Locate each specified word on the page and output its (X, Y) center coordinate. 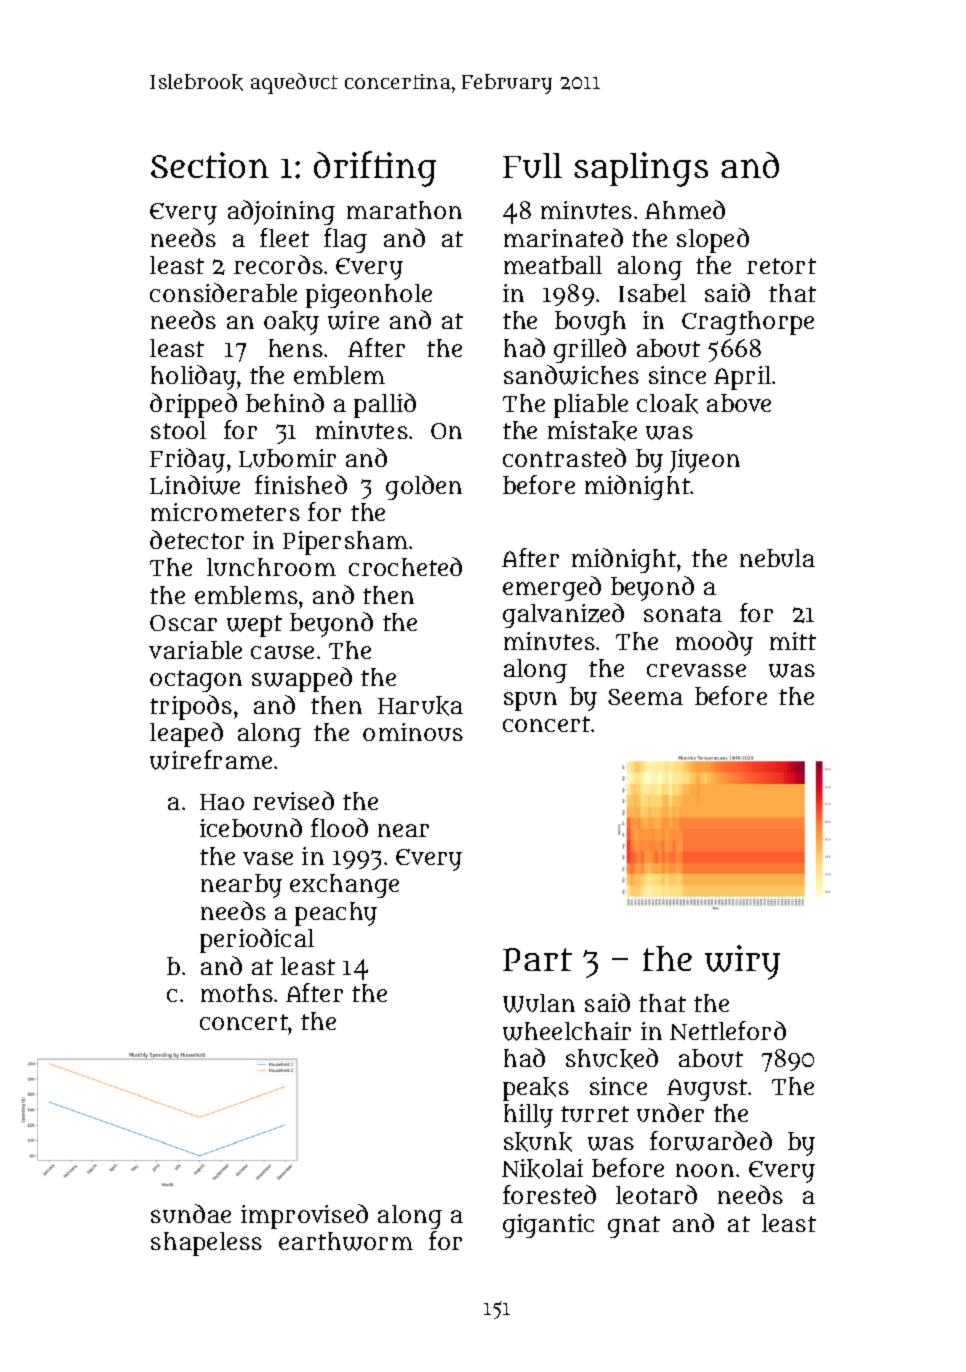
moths (237, 993)
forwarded (711, 1141)
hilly (528, 1116)
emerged (552, 588)
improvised (304, 1216)
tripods (191, 707)
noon (705, 1170)
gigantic (548, 1226)
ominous (413, 732)
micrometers (225, 512)
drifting (375, 169)
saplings (641, 169)
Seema (645, 697)
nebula (777, 558)
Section (210, 165)
